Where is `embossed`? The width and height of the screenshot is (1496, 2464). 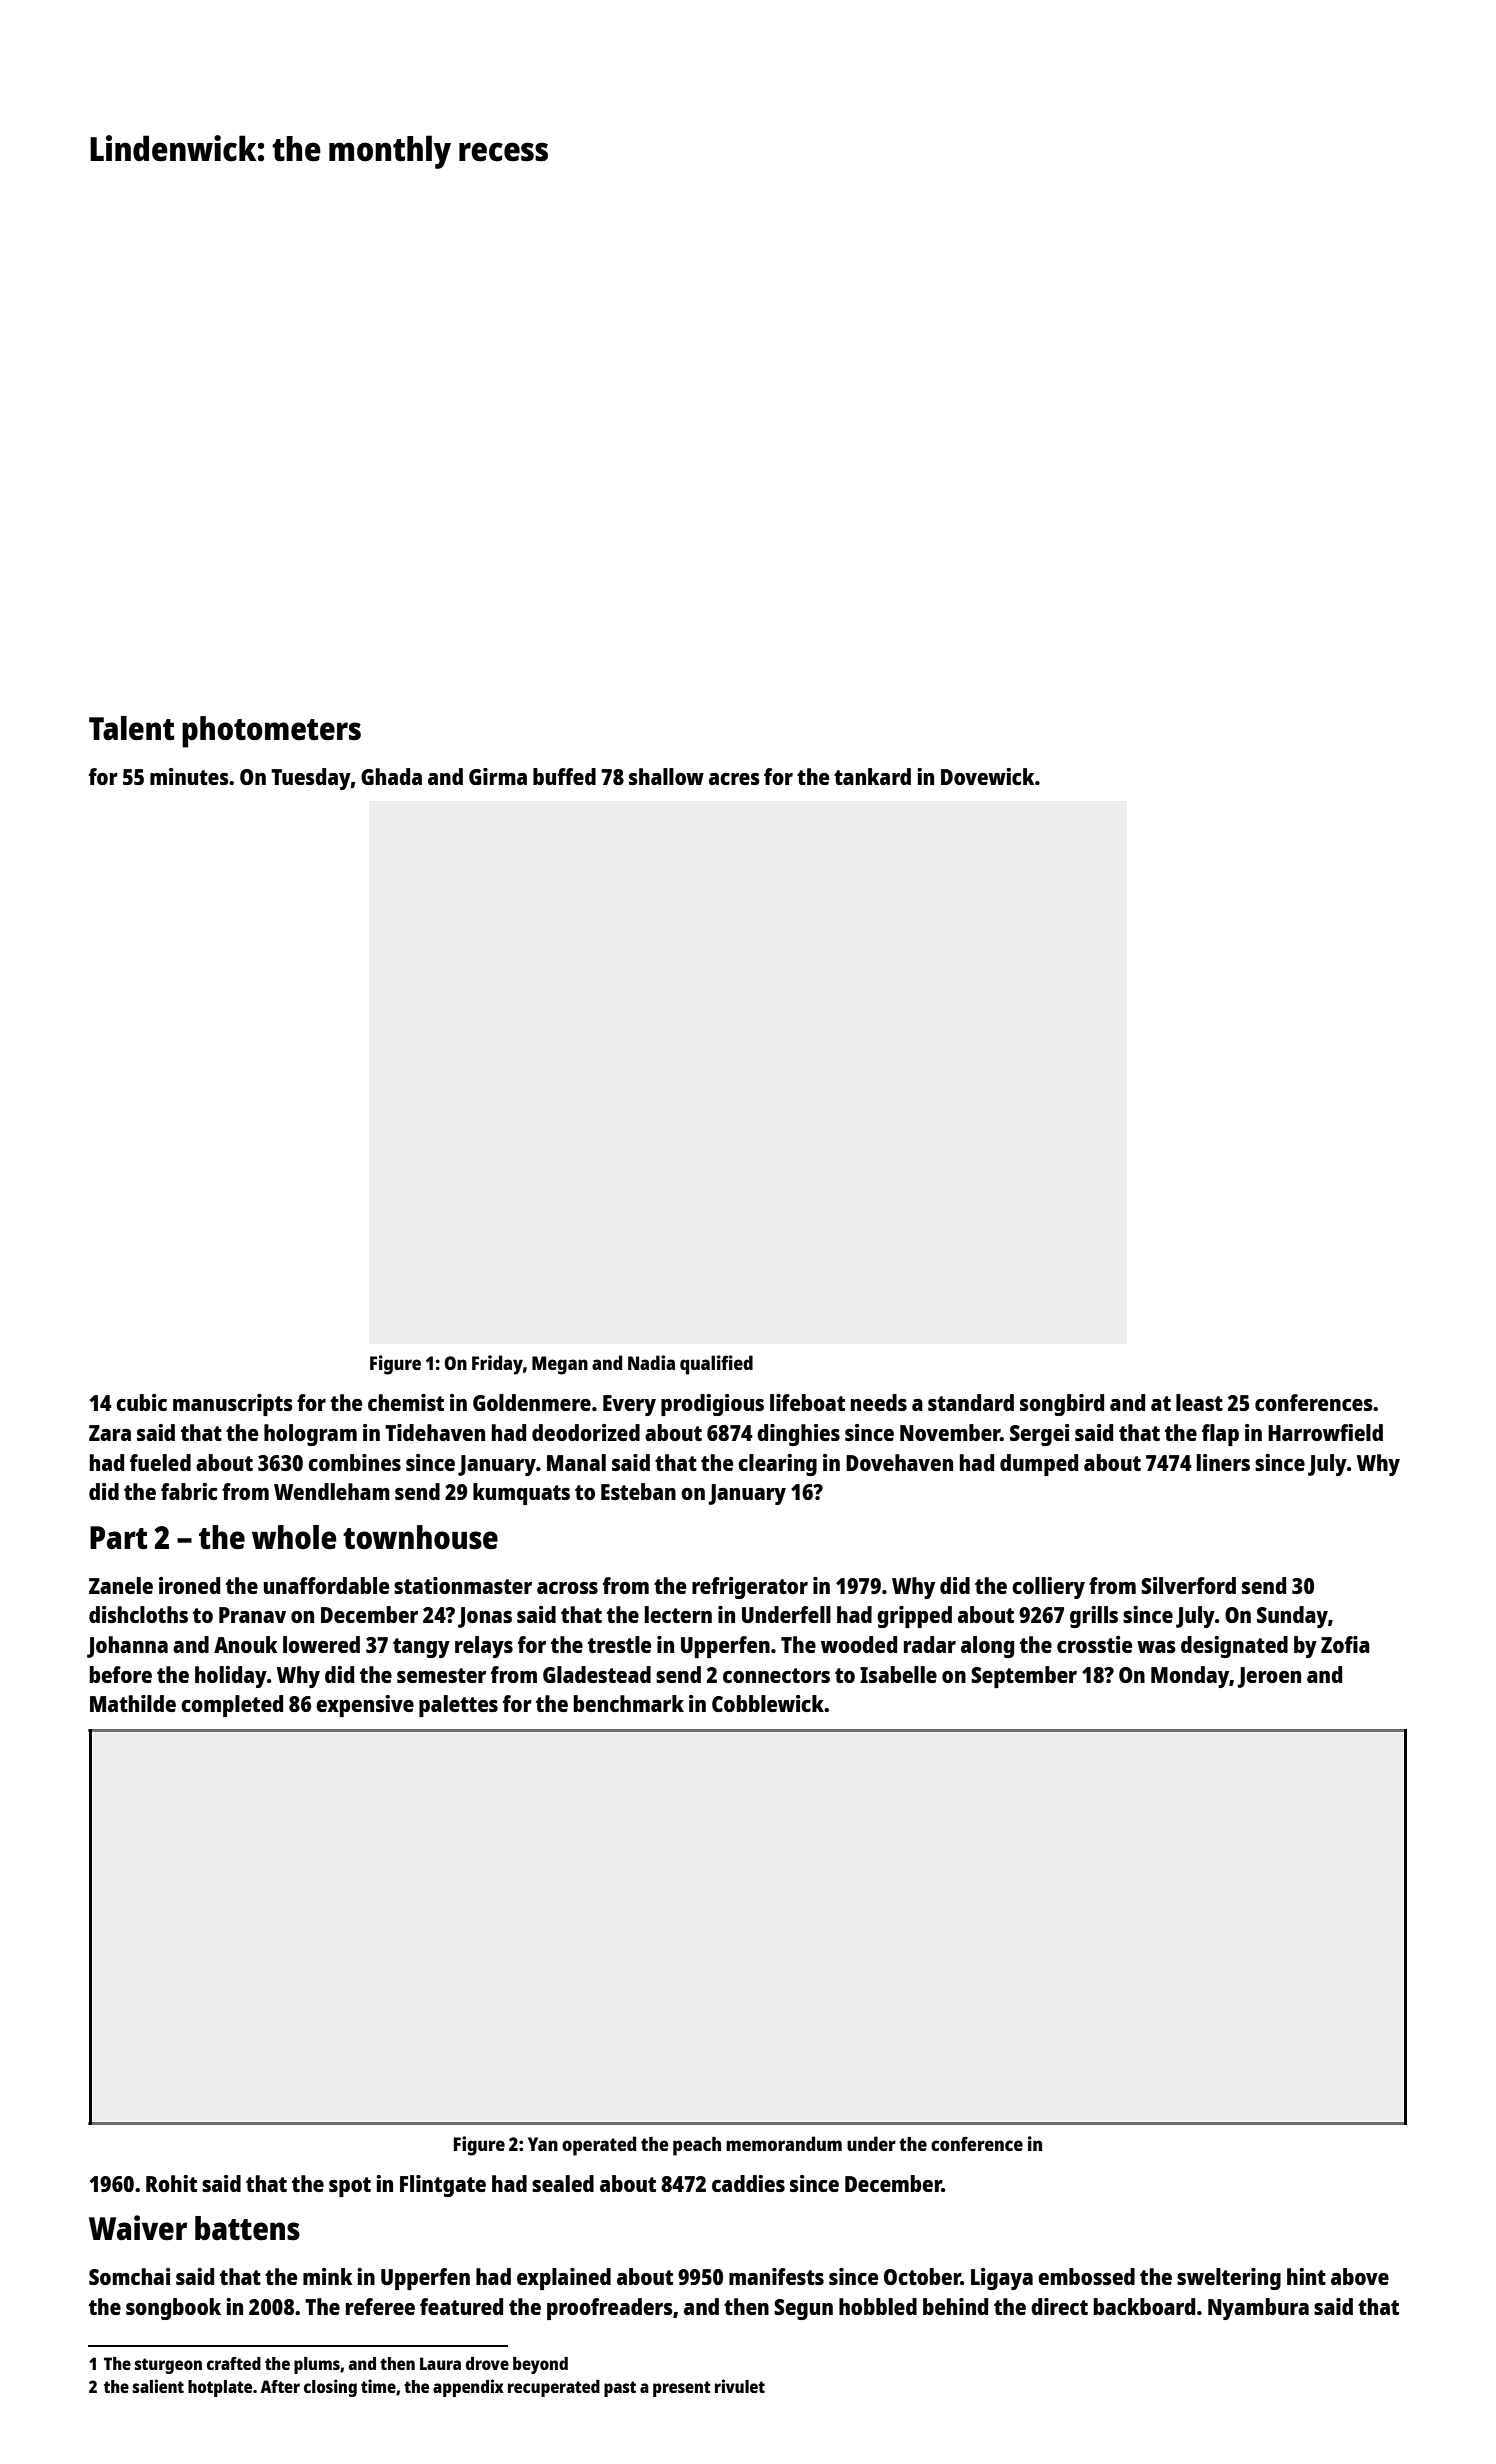 embossed is located at coordinates (1086, 2276).
